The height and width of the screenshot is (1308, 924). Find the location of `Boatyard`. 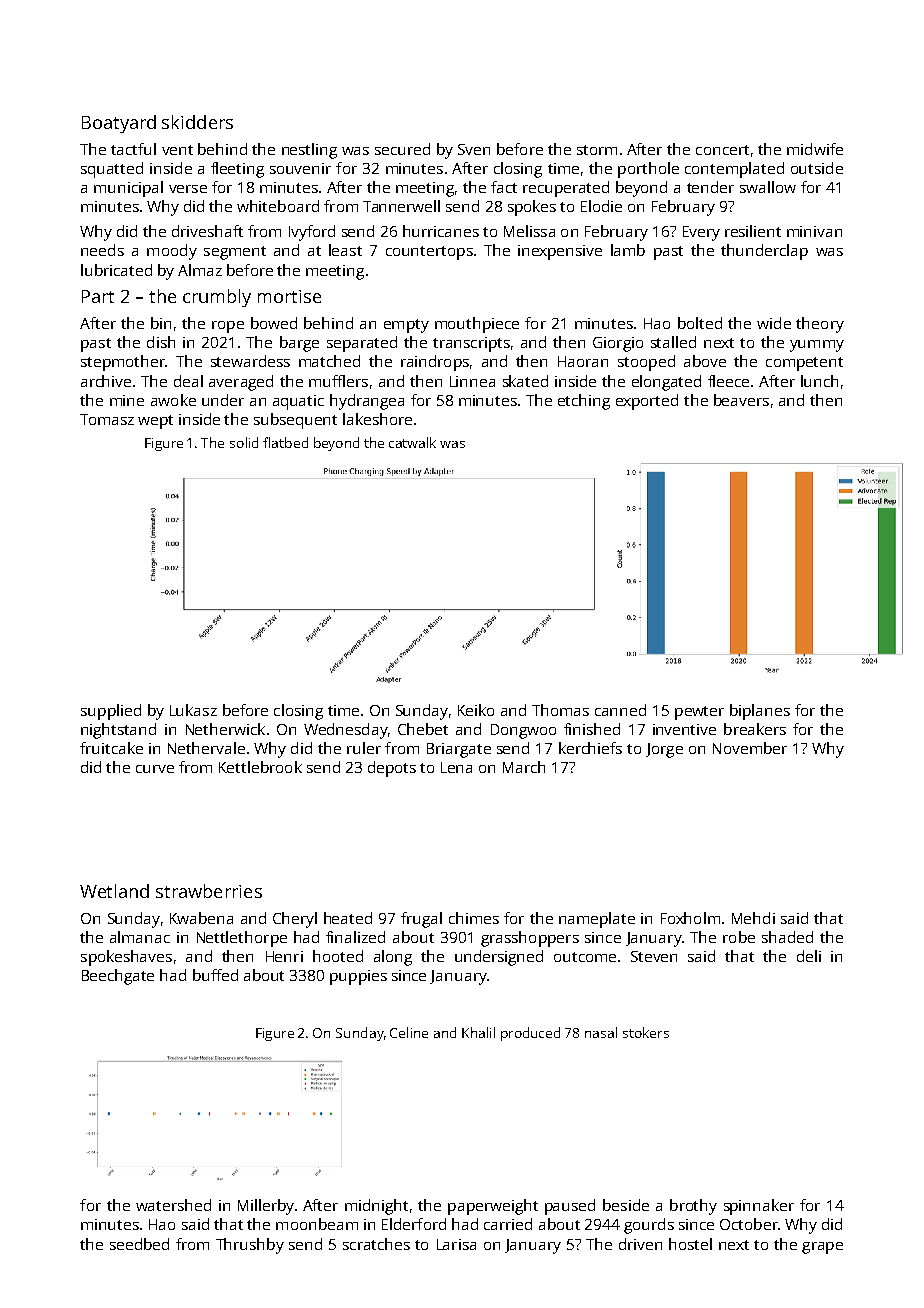

Boatyard is located at coordinates (119, 124).
